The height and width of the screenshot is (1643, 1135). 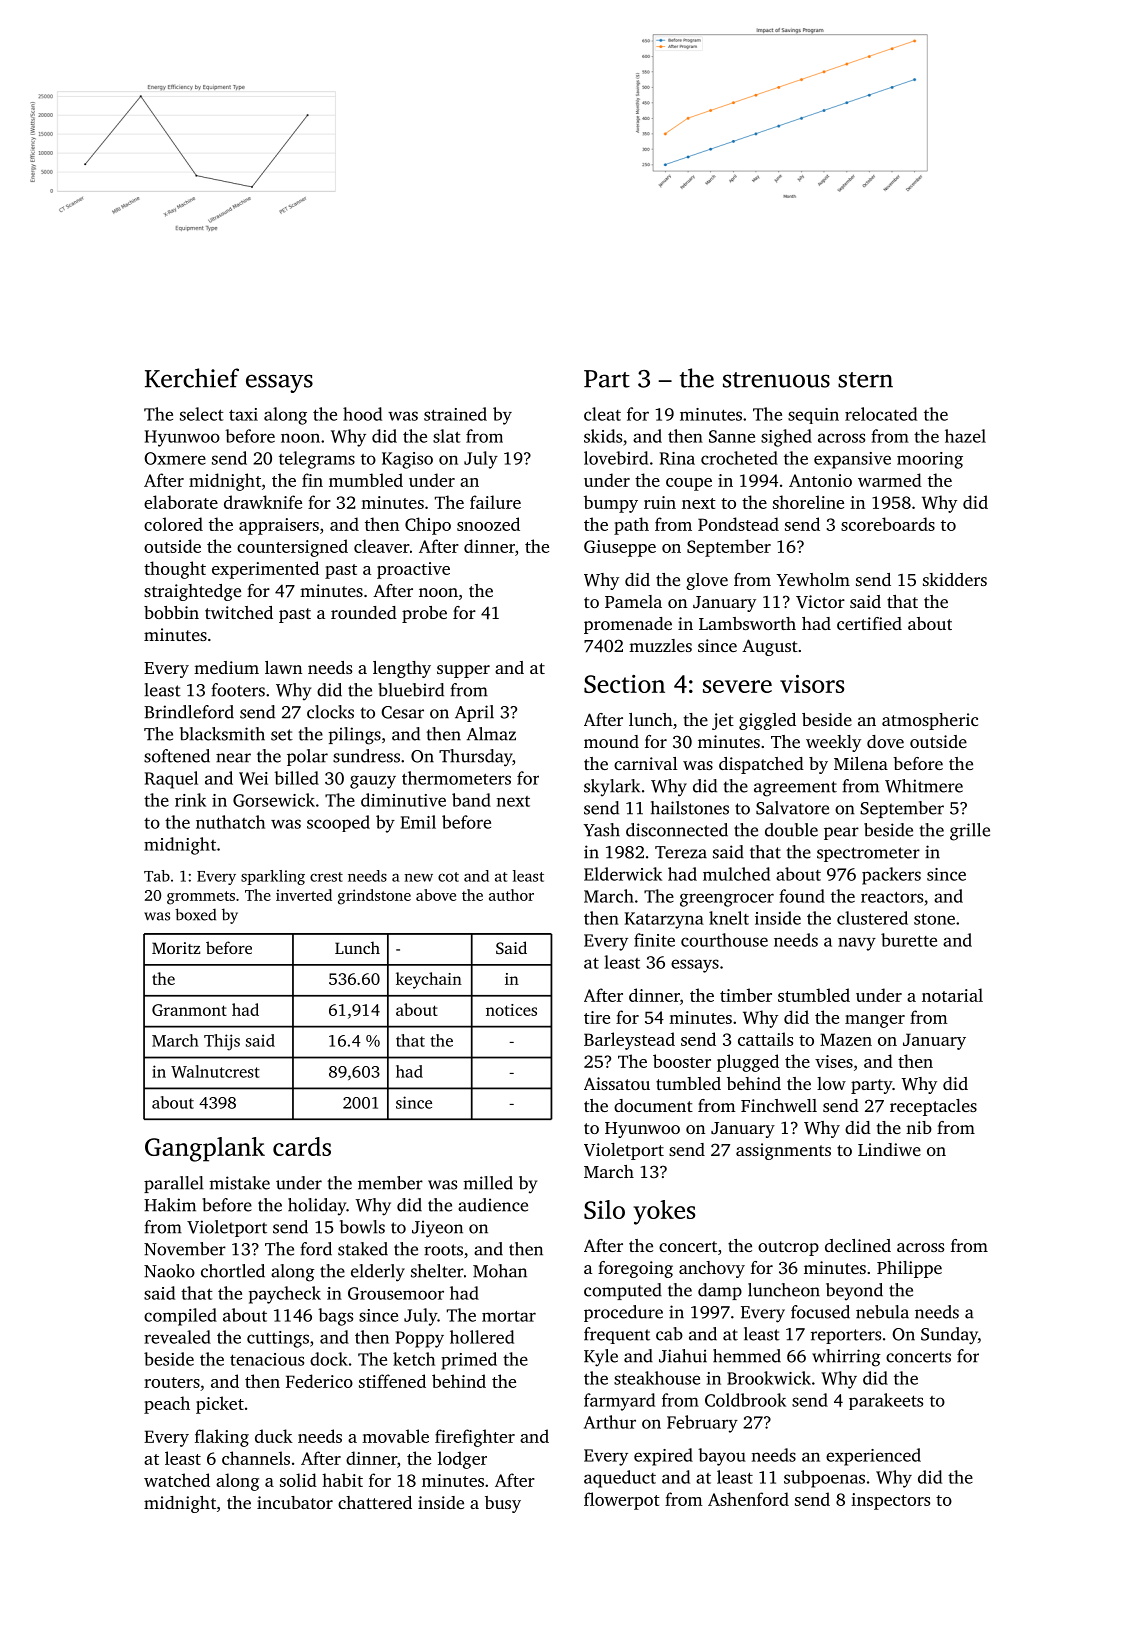 I want to click on manger, so click(x=875, y=1021).
